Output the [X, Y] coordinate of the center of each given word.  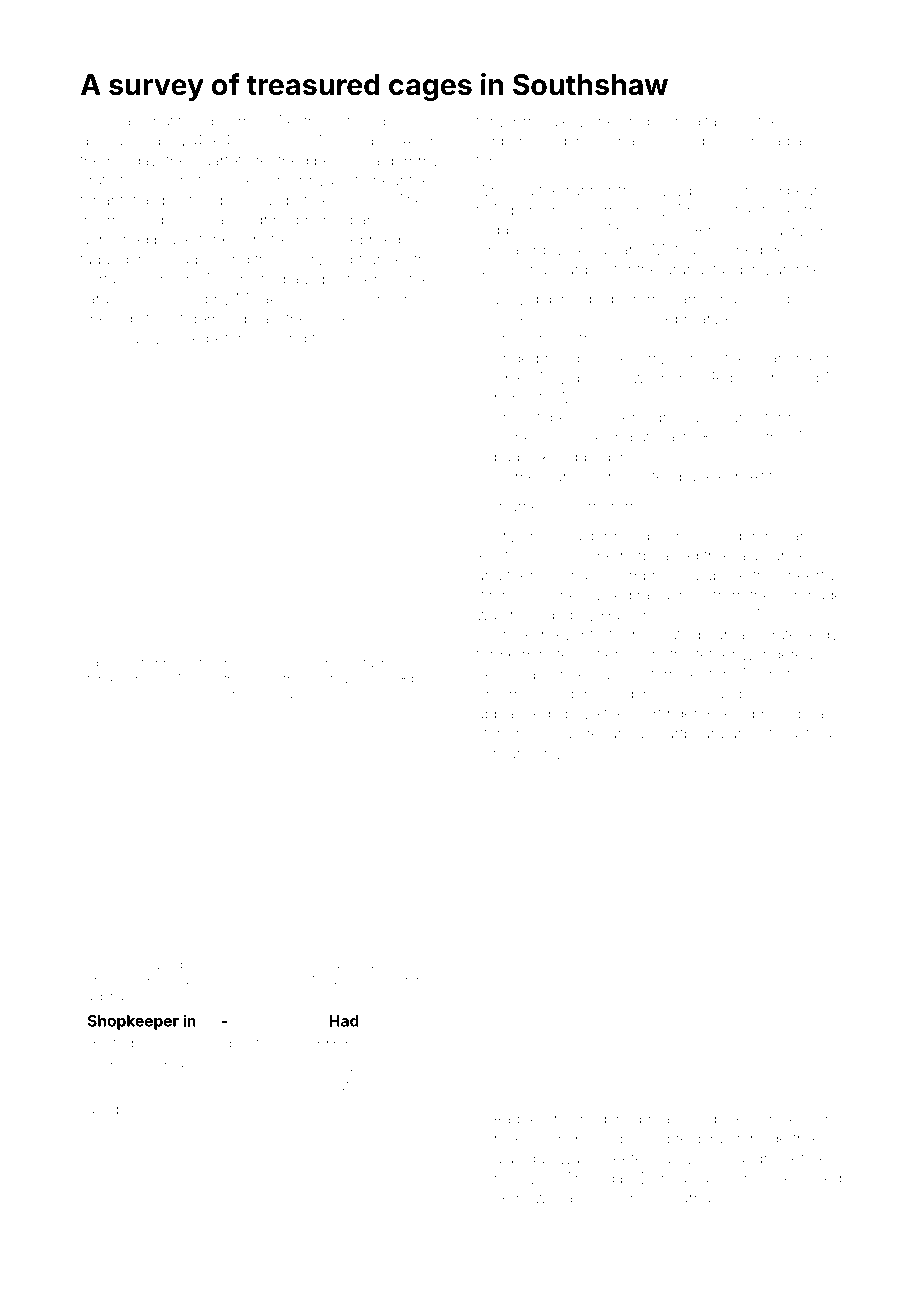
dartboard [690, 733]
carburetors [516, 753]
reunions [117, 1066]
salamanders [775, 556]
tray [230, 665]
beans [809, 190]
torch [493, 161]
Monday [261, 966]
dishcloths [751, 437]
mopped [109, 341]
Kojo [96, 122]
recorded [541, 615]
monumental [520, 506]
